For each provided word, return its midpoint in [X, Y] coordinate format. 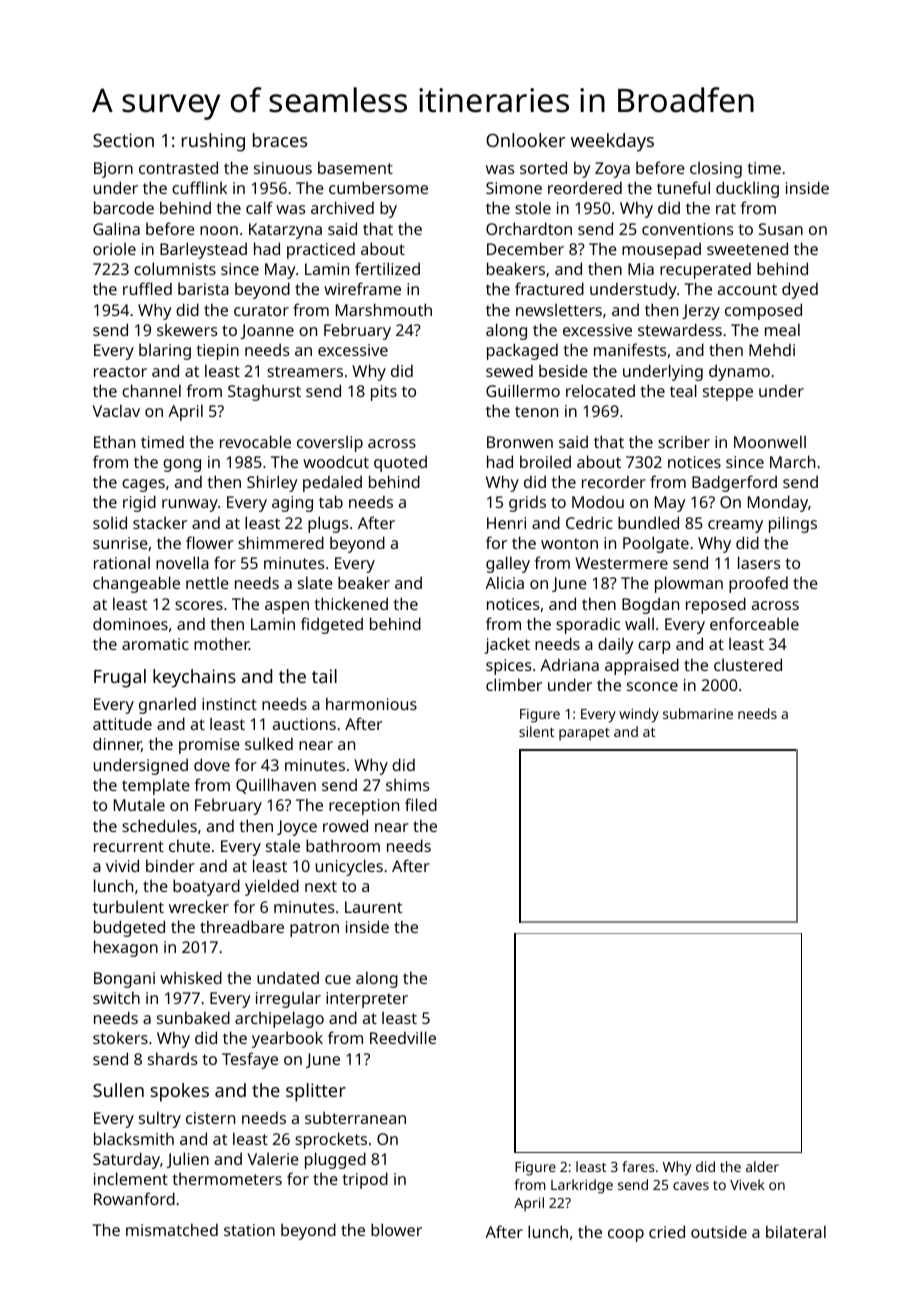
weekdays [612, 142]
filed [421, 804]
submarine [698, 713]
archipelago [279, 1019]
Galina [116, 228]
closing [716, 169]
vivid [122, 865]
